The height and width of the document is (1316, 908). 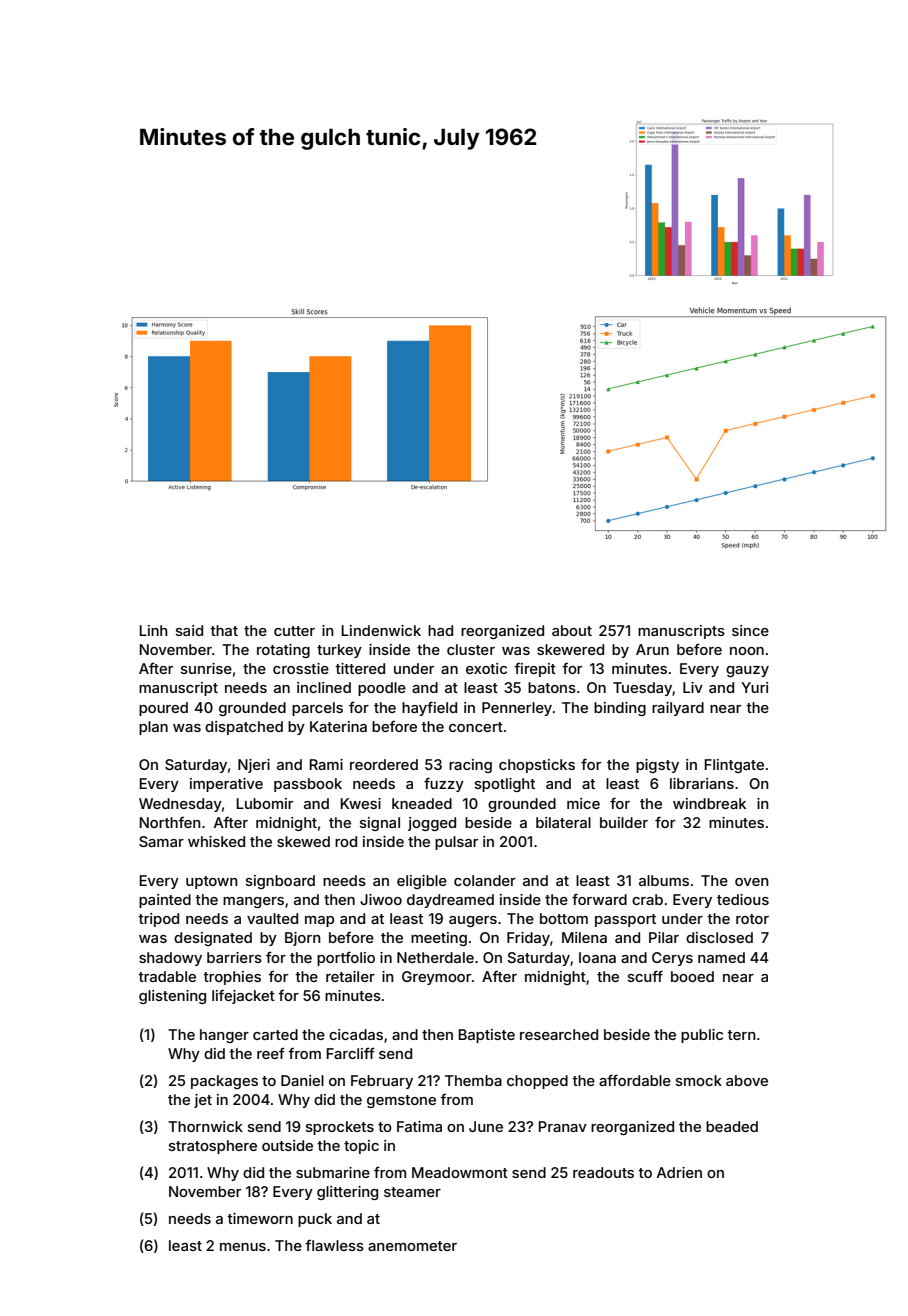 What do you see at coordinates (381, 630) in the document?
I see `Lindenwick` at bounding box center [381, 630].
